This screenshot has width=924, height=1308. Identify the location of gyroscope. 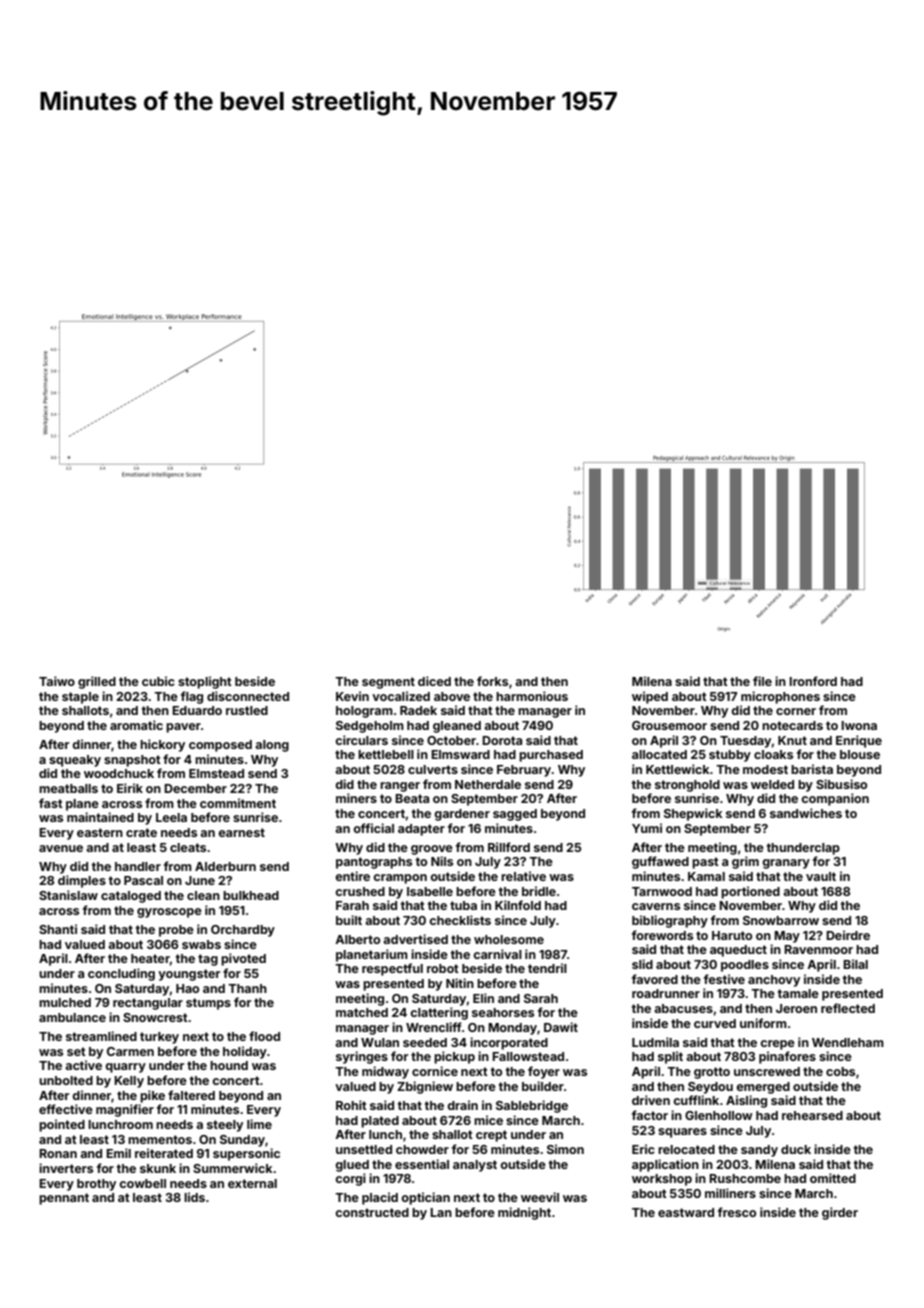
(169, 913).
